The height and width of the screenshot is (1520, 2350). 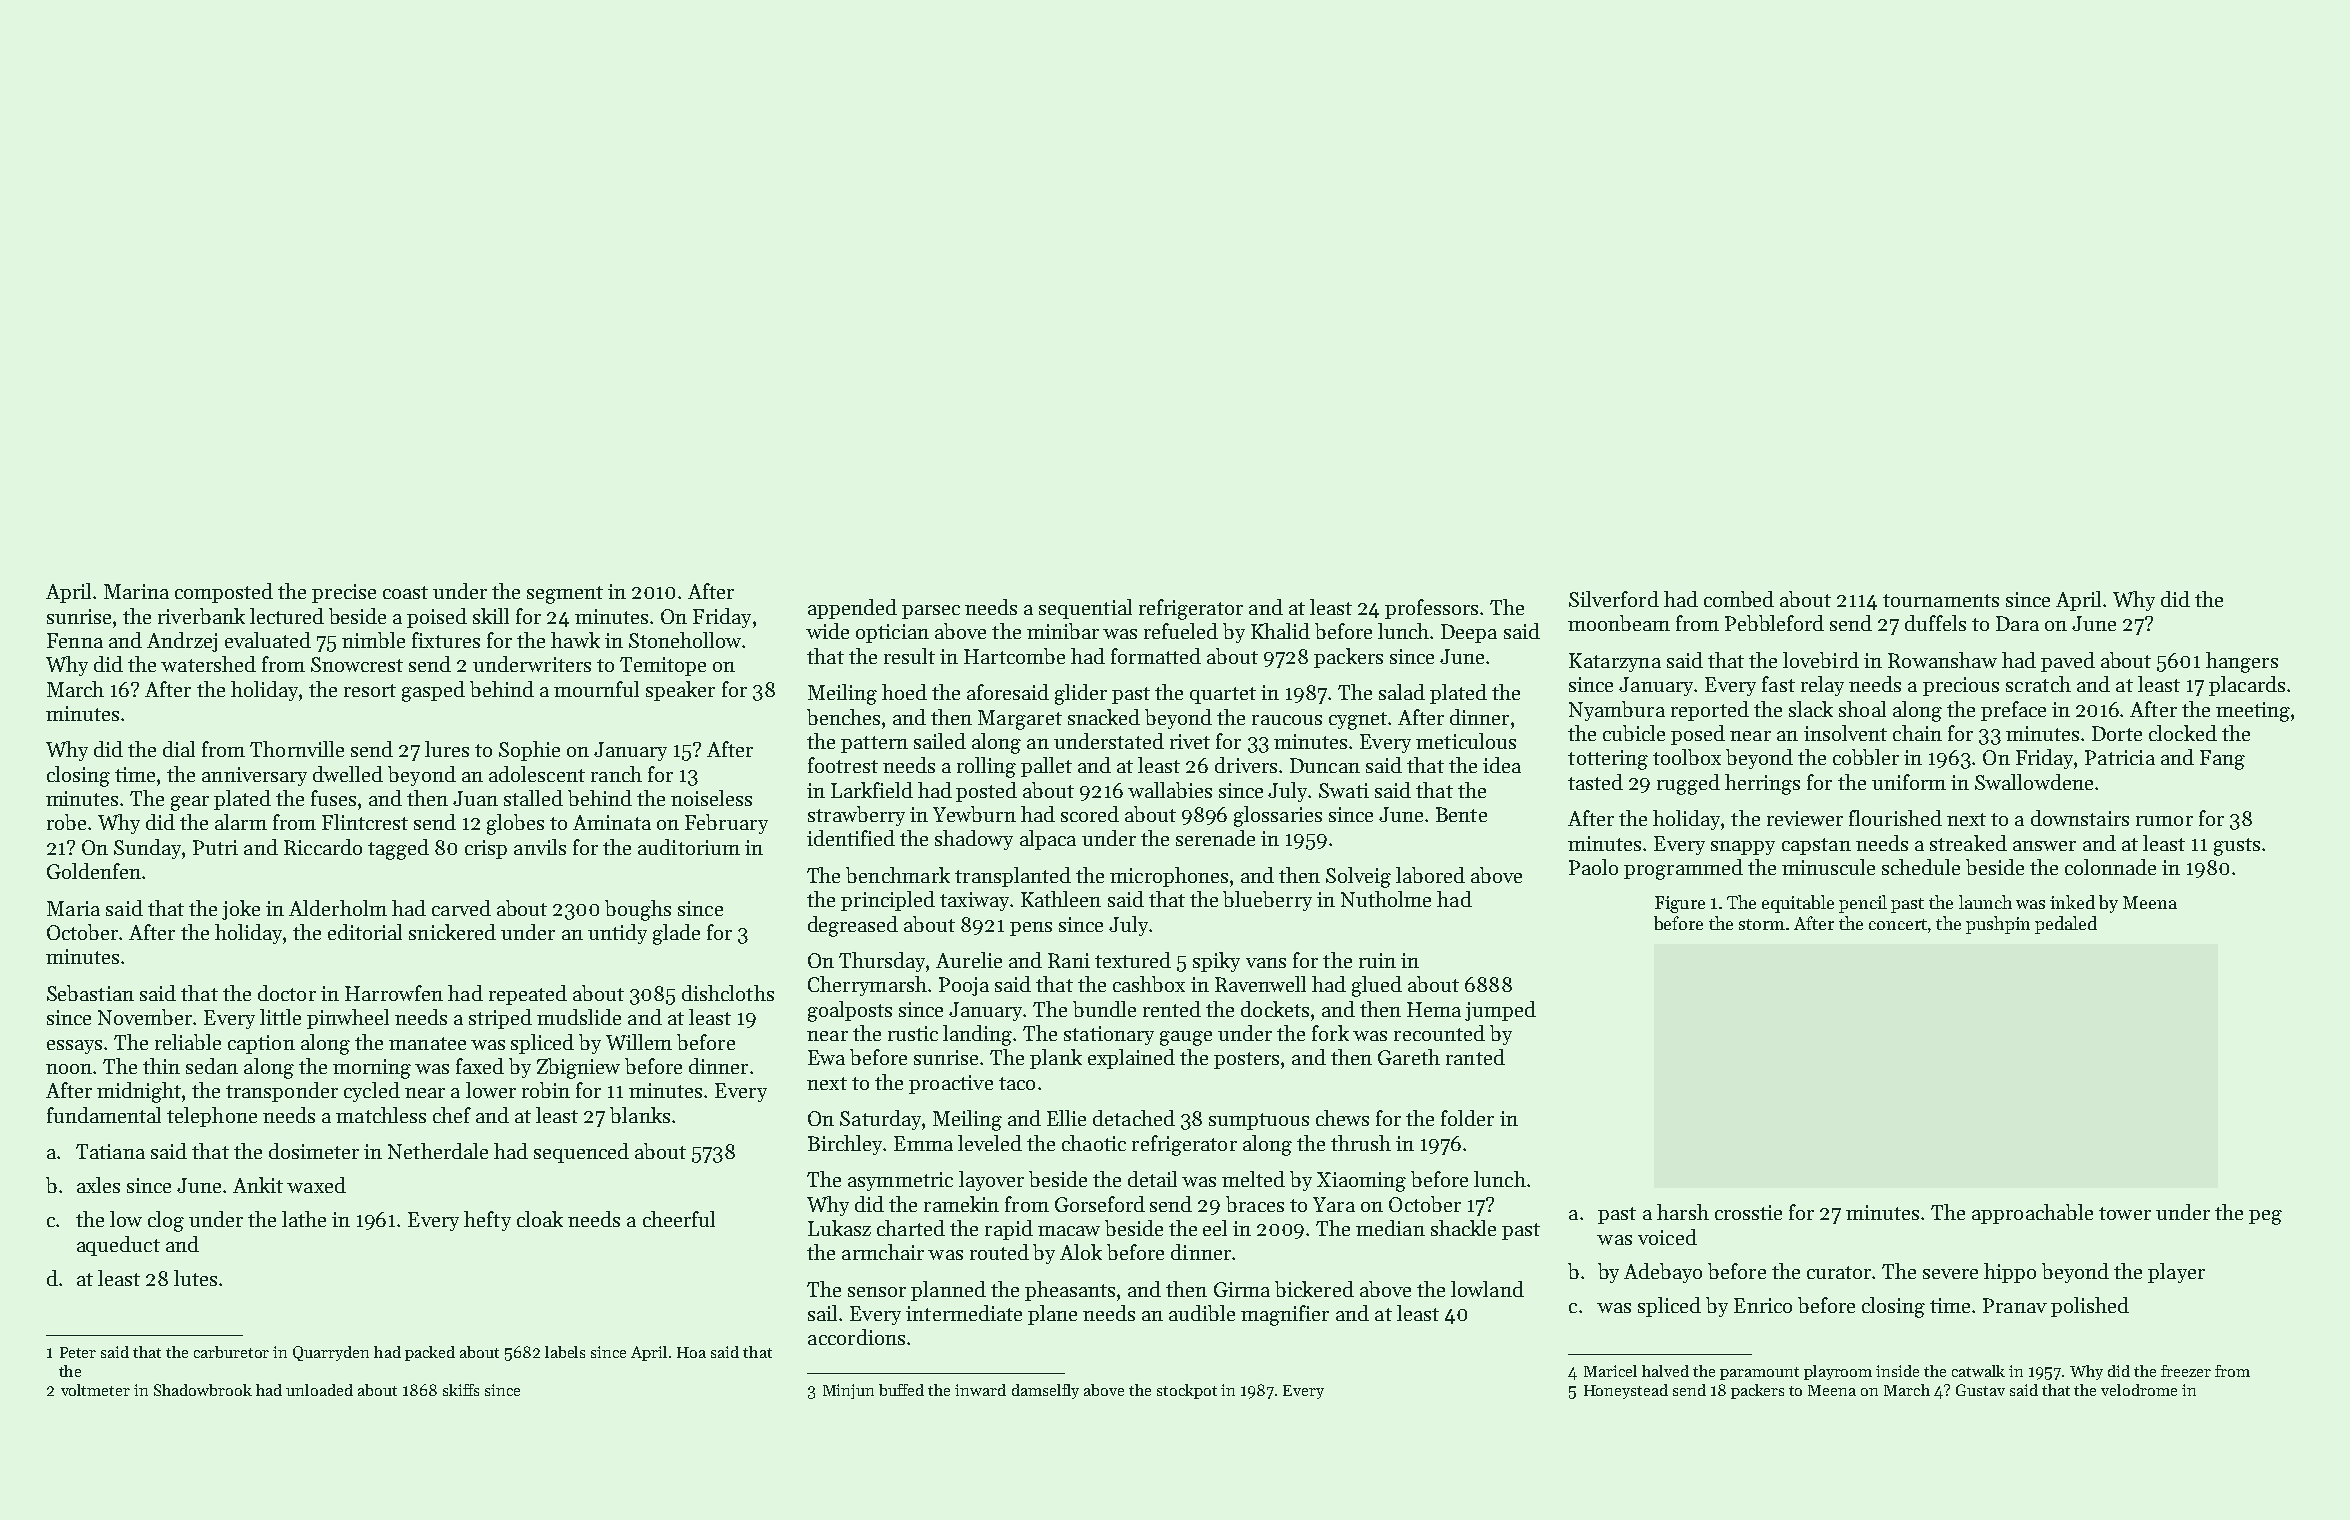 I want to click on Fenna, so click(x=75, y=640).
